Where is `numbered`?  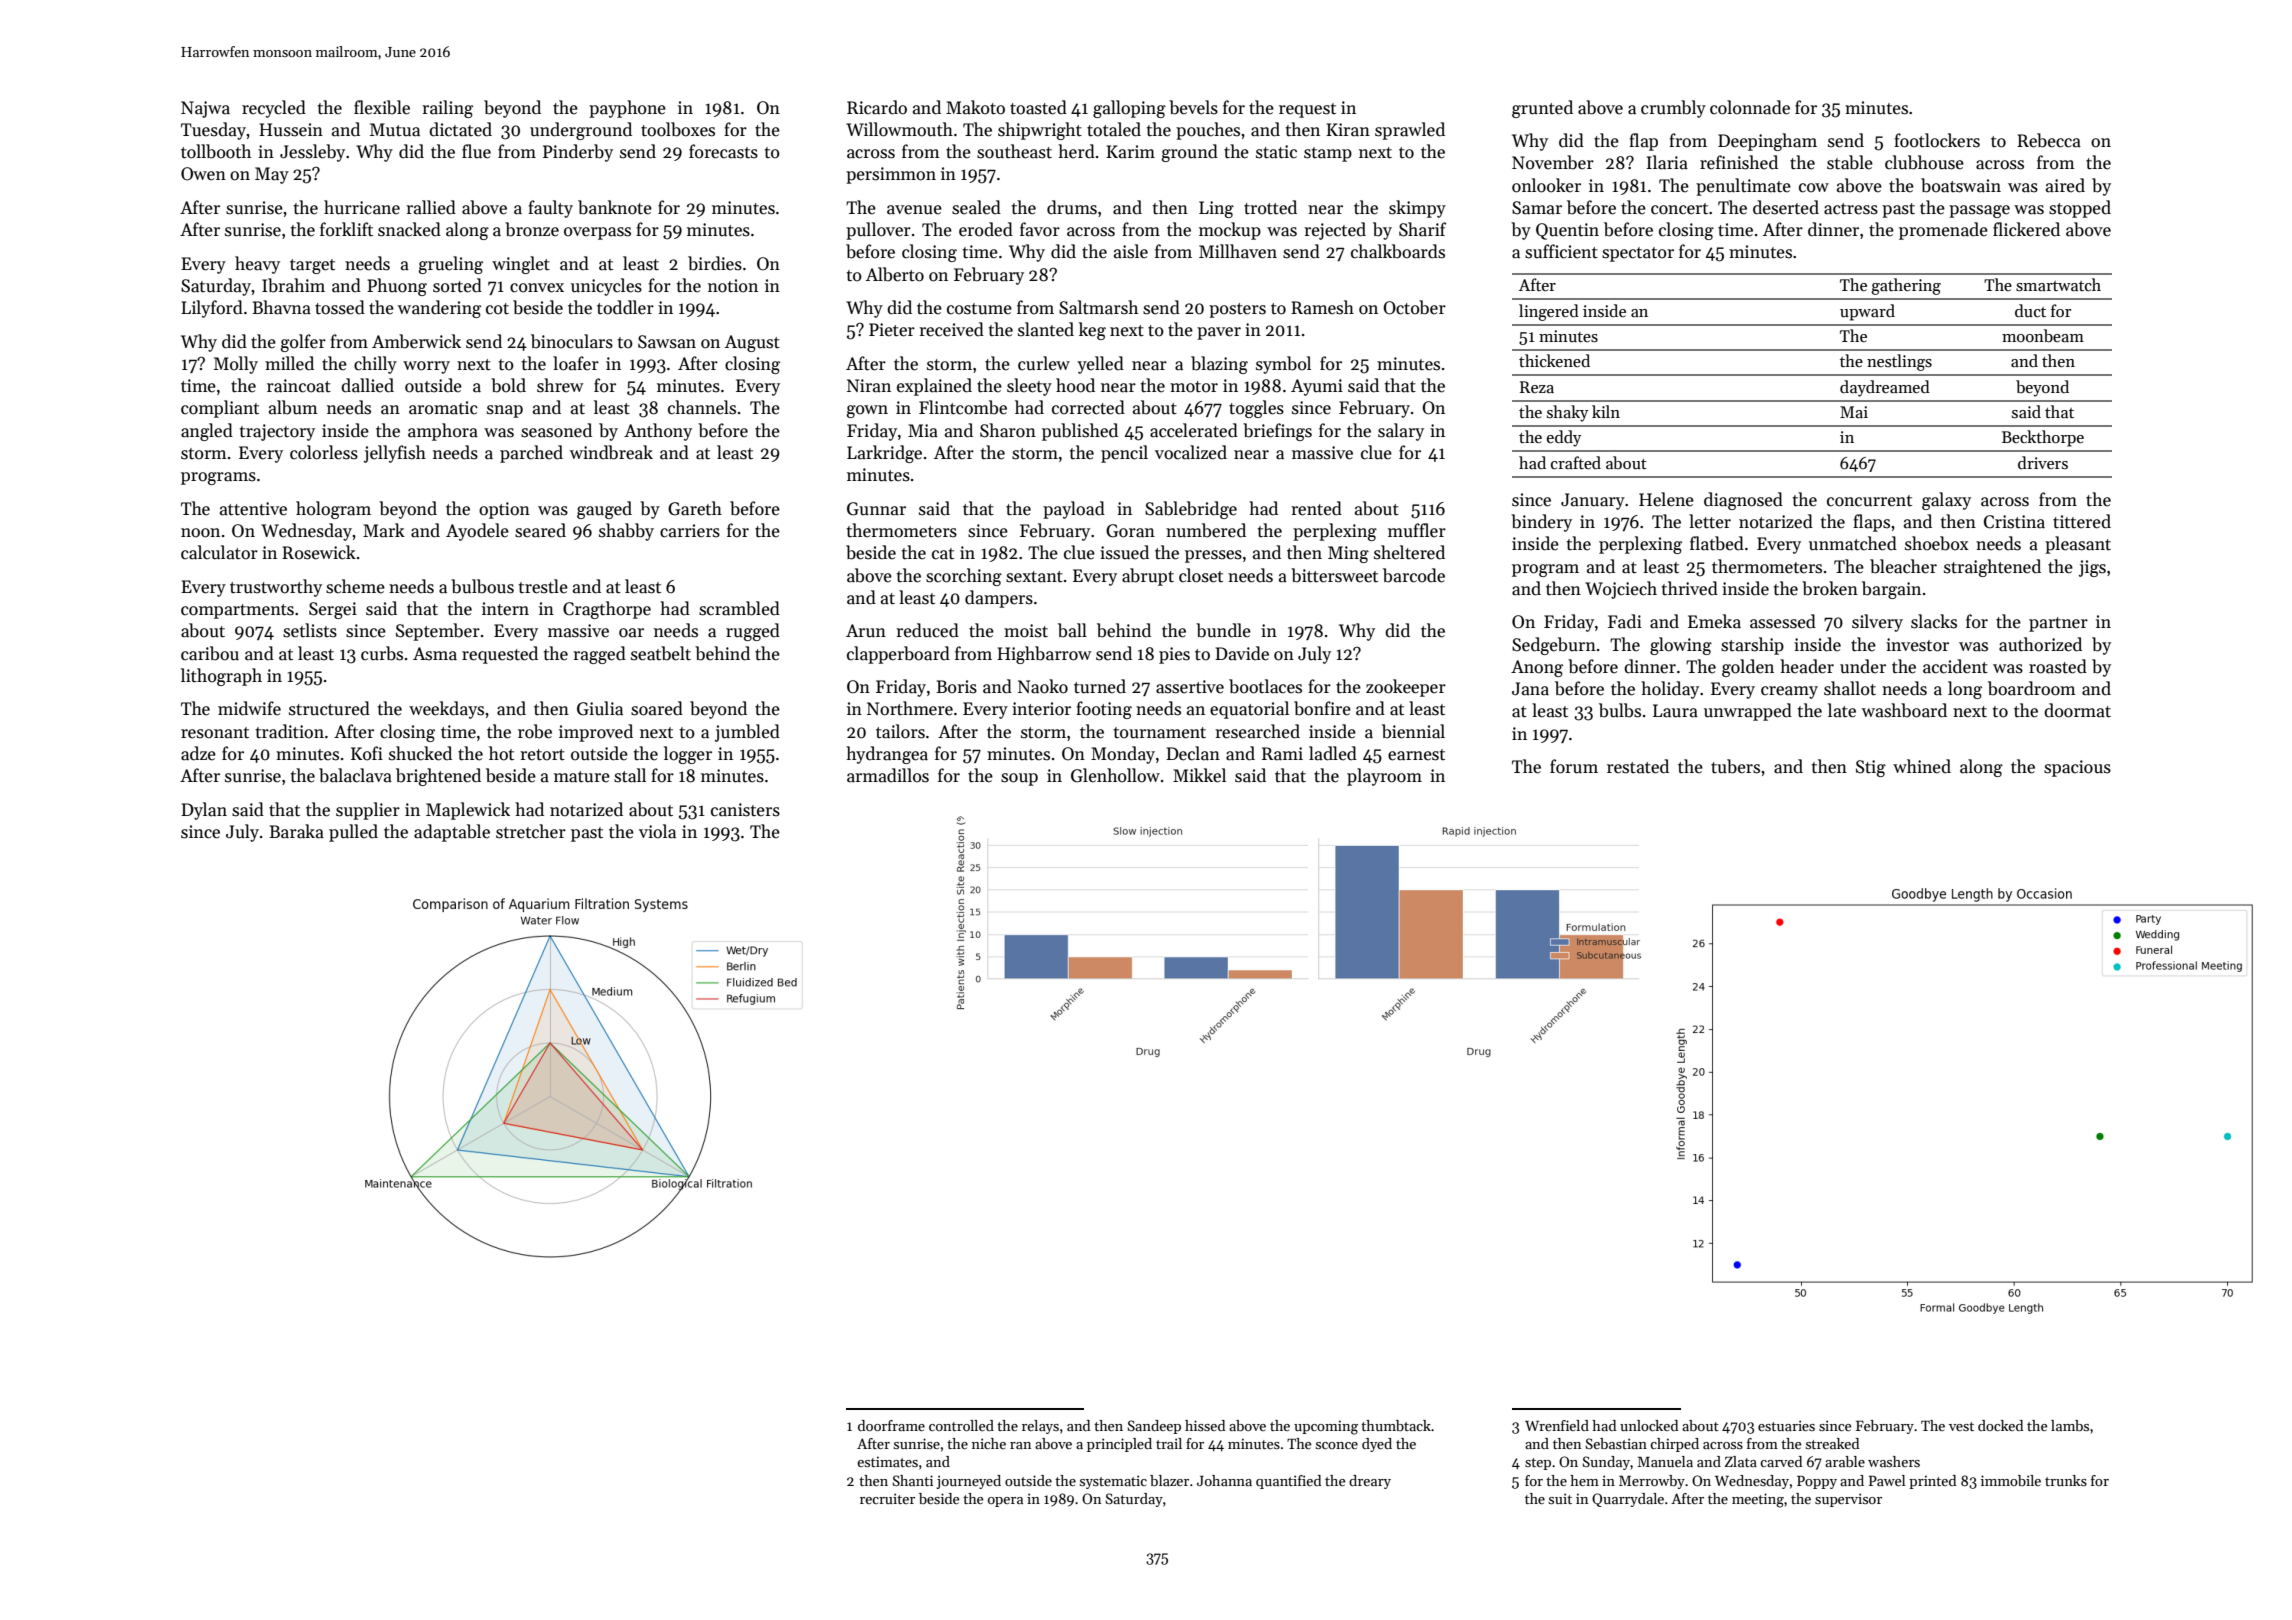 numbered is located at coordinates (1206, 530).
